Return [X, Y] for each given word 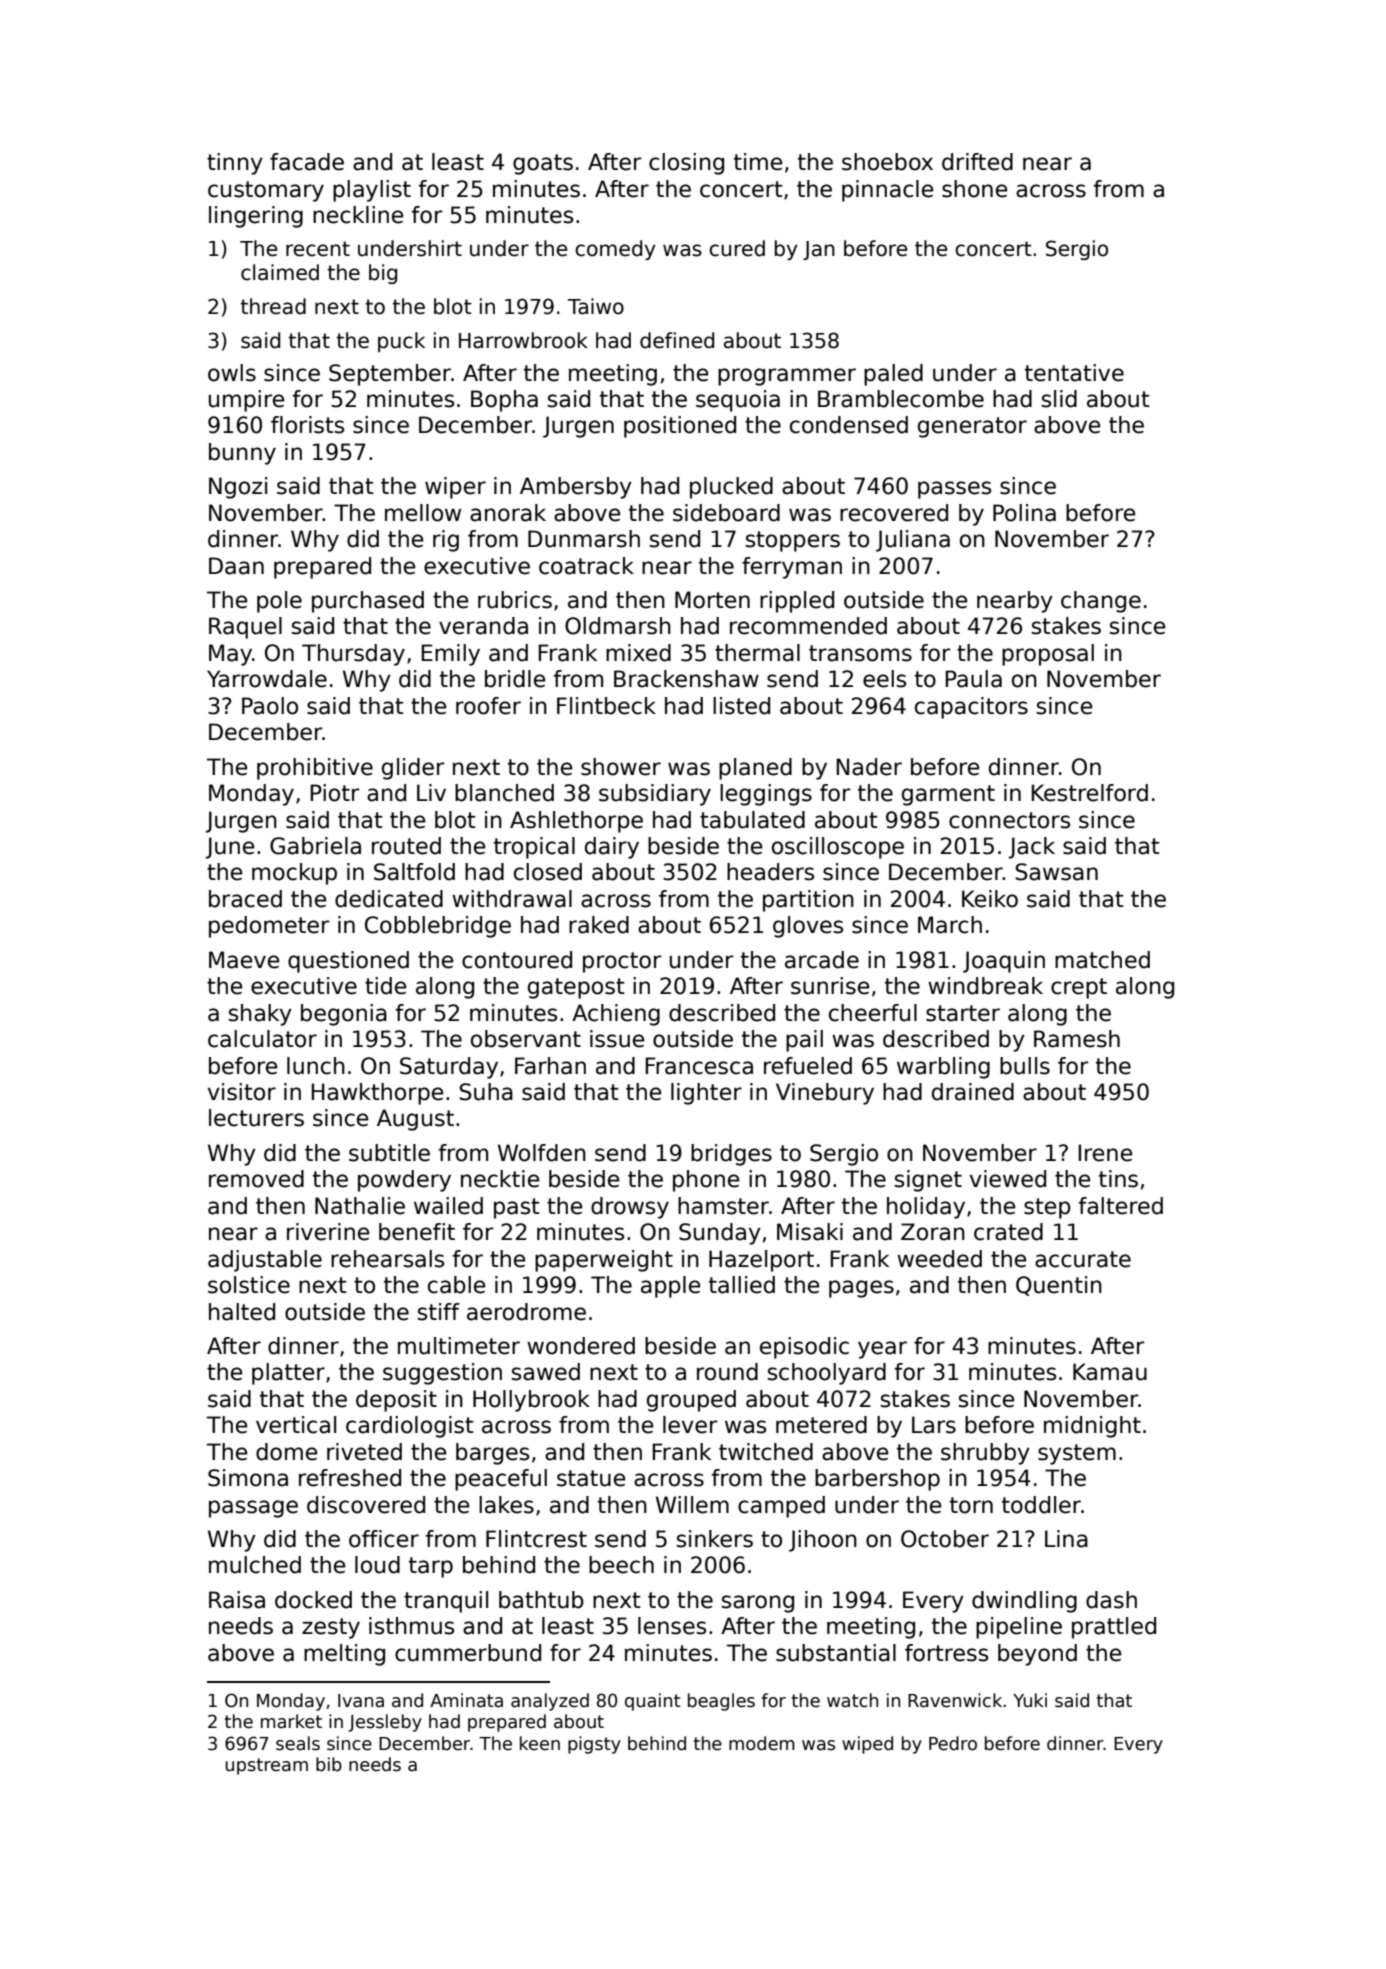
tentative [1074, 373]
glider [413, 769]
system [1077, 1454]
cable [456, 1285]
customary [266, 191]
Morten [712, 600]
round [727, 1372]
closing [686, 164]
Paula [974, 679]
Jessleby [385, 1723]
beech [621, 1565]
